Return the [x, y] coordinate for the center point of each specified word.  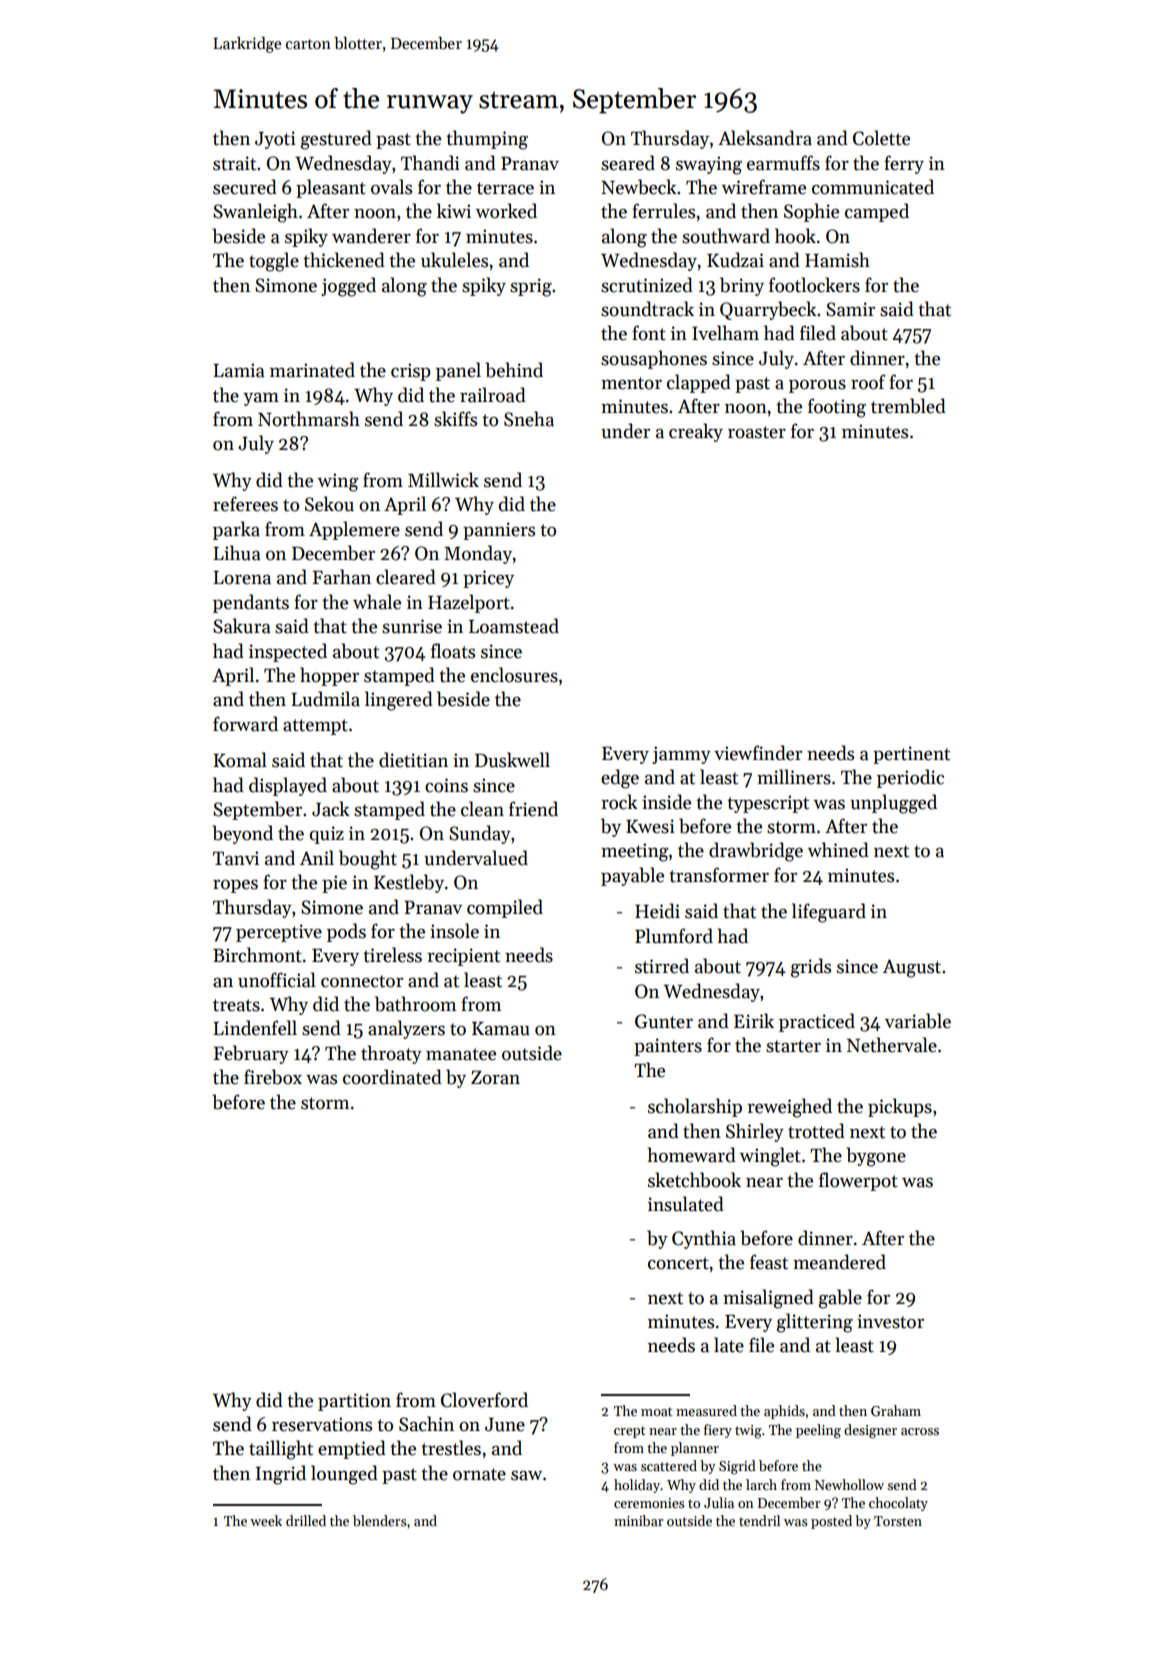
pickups [900, 1107]
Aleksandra [765, 138]
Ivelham [725, 333]
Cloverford [484, 1400]
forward [245, 724]
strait [234, 163]
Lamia [239, 370]
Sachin [426, 1424]
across [920, 1431]
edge [620, 779]
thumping [487, 140]
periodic [910, 778]
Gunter [664, 1021]
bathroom [415, 1004]
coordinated [392, 1077]
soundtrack [647, 309]
